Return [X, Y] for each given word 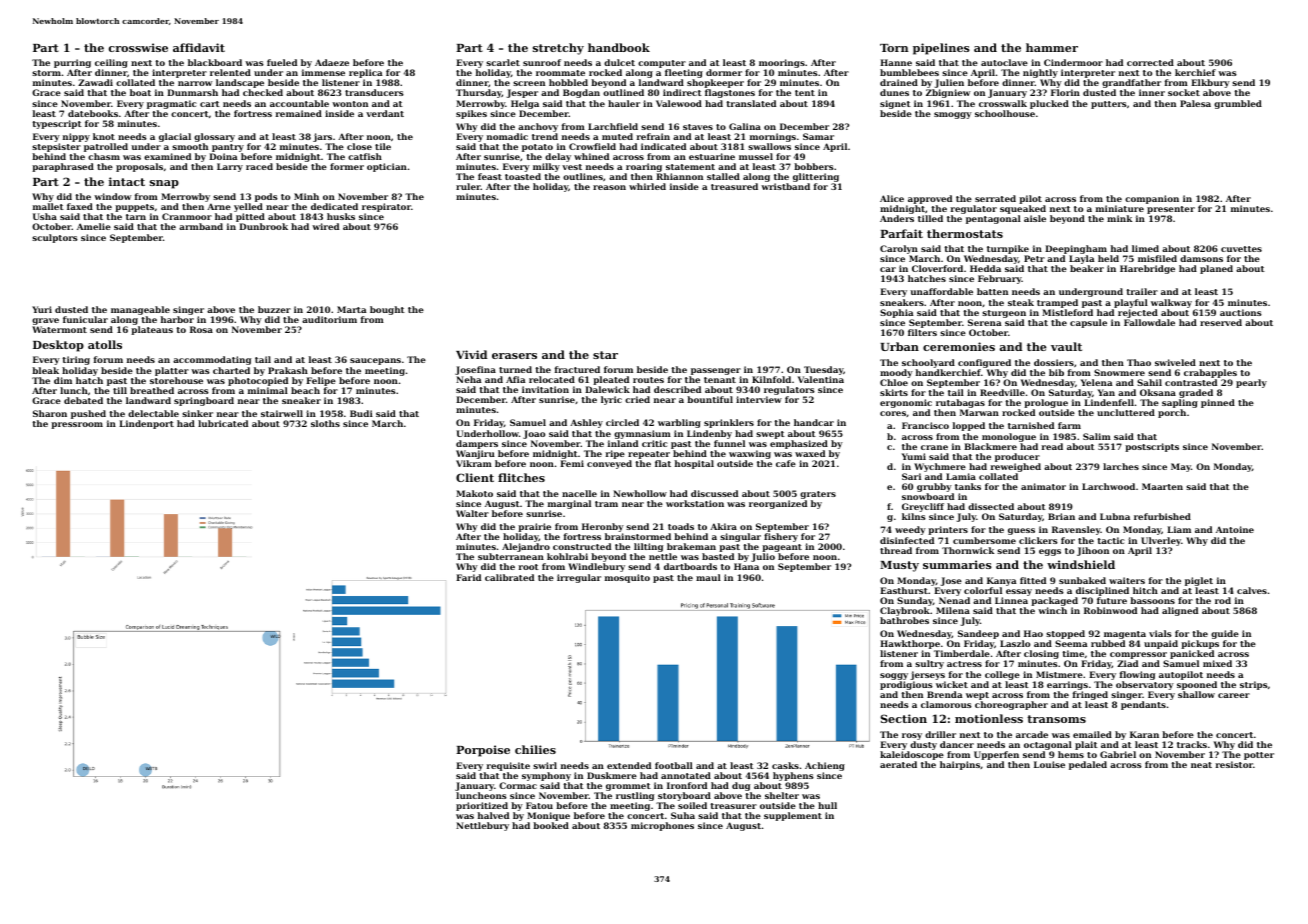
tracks [1192, 744]
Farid [468, 577]
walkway [1171, 303]
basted [718, 556]
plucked [1049, 104]
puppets [134, 208]
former [347, 166]
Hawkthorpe [910, 644]
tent [805, 93]
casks [785, 765]
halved [493, 815]
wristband [785, 186]
